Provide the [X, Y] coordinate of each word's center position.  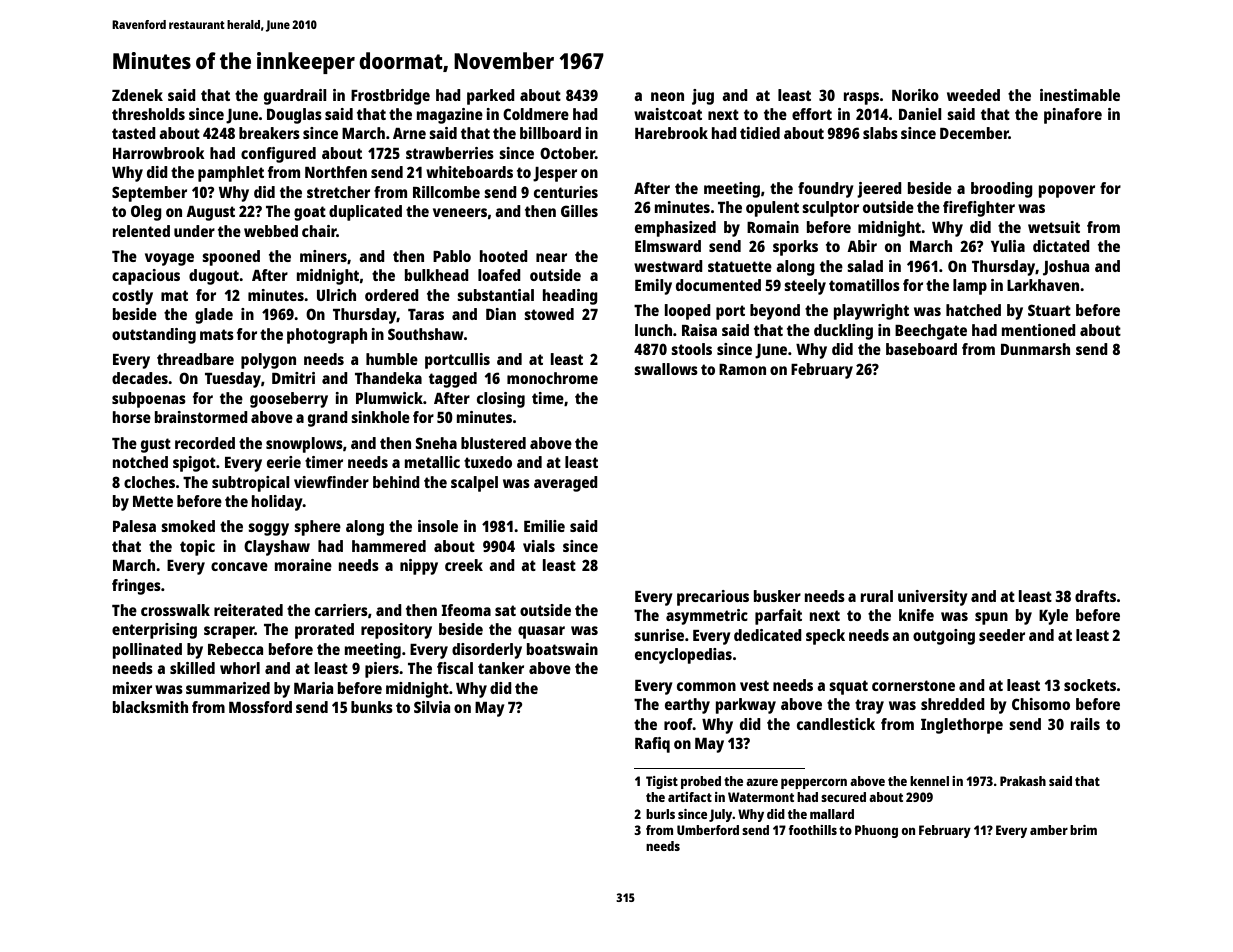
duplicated [365, 213]
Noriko [915, 95]
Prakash [1023, 781]
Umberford [708, 830]
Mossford [260, 707]
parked [491, 97]
